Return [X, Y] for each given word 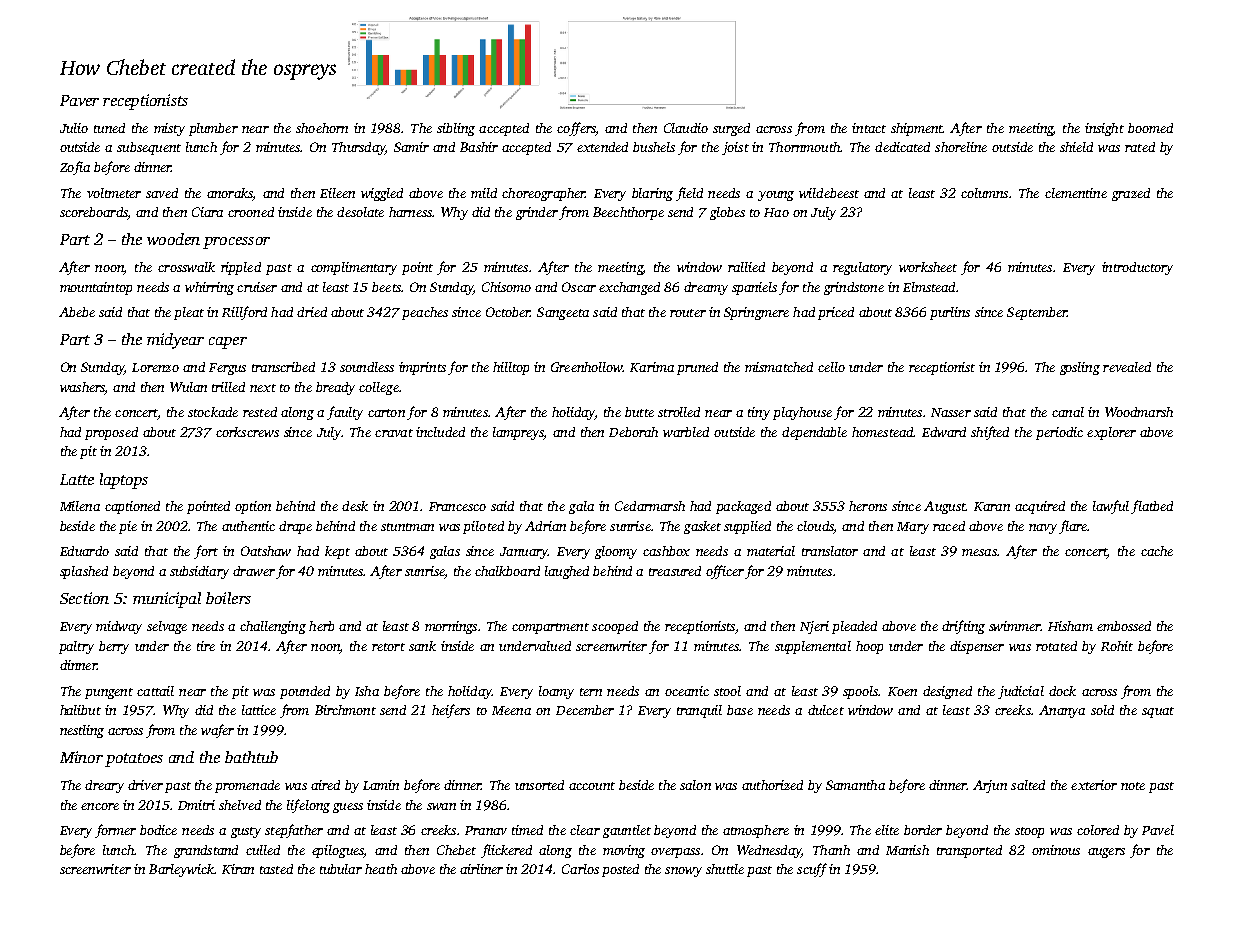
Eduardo [84, 551]
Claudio [686, 128]
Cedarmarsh [650, 506]
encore [100, 806]
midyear [175, 341]
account [592, 786]
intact [869, 128]
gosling [1080, 368]
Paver [79, 100]
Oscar [579, 287]
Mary [913, 528]
